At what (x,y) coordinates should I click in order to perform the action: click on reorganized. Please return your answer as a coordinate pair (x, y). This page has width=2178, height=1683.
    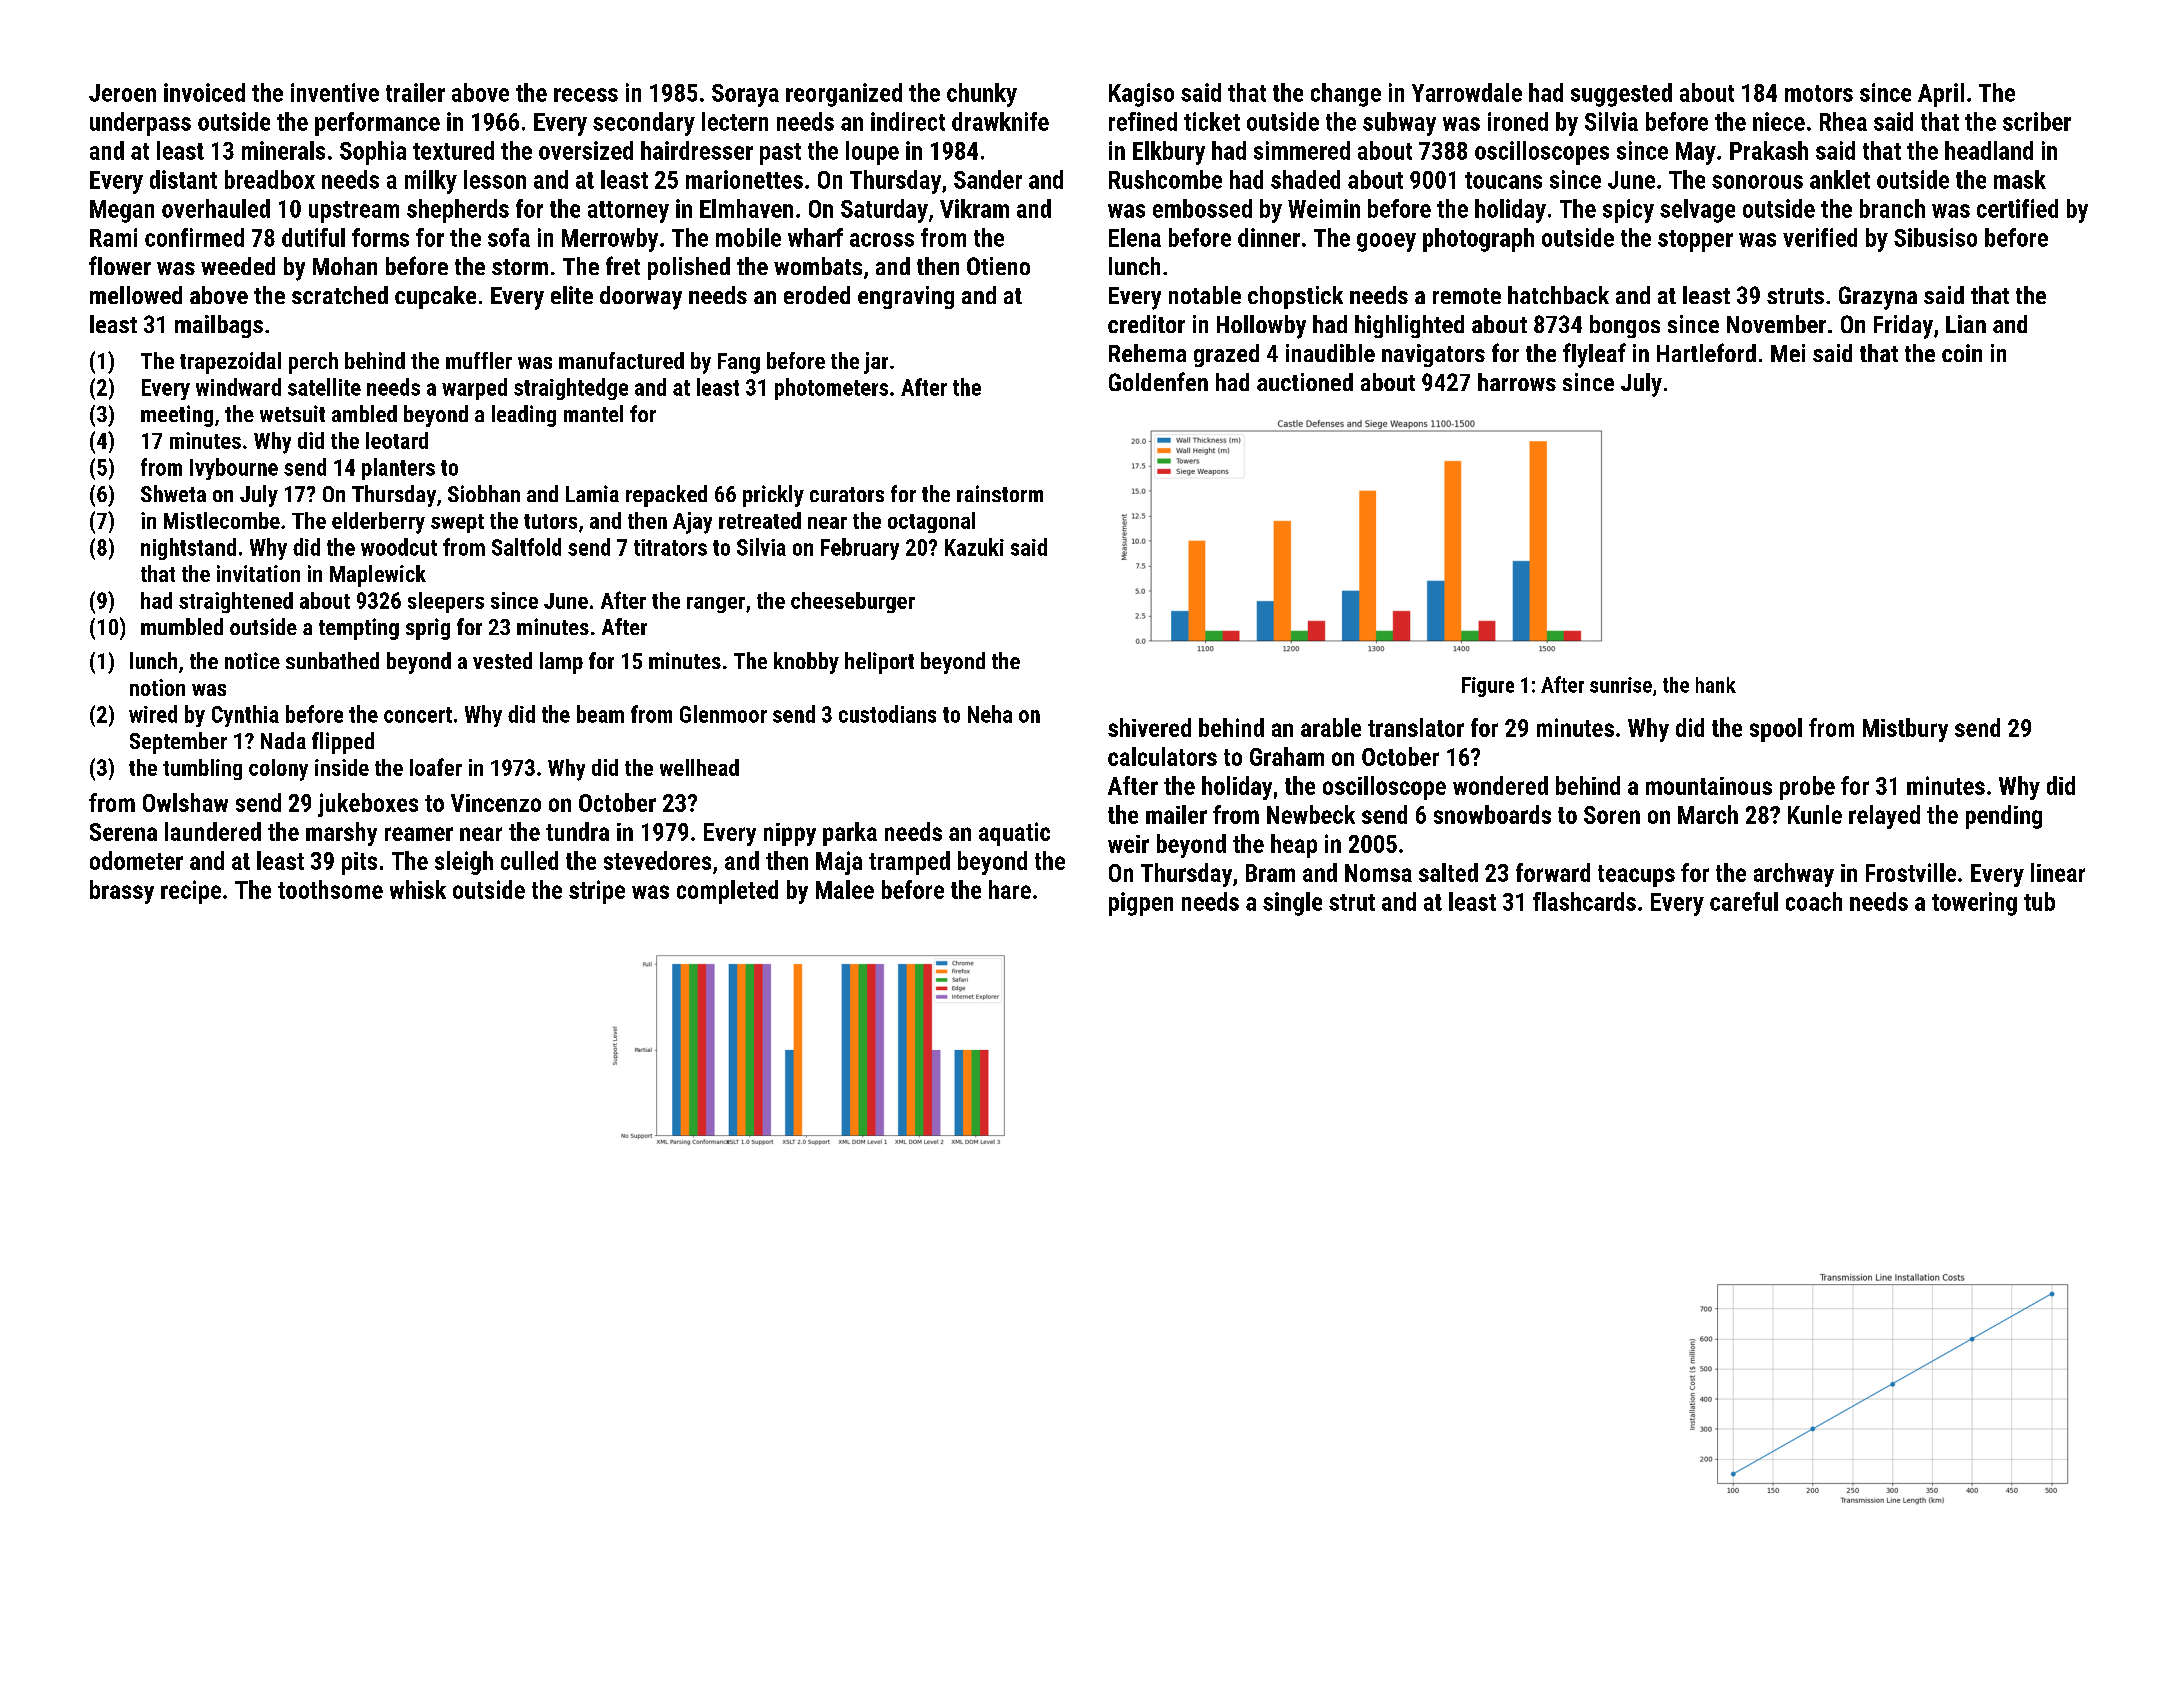
    Looking at the image, I should click on (844, 95).
